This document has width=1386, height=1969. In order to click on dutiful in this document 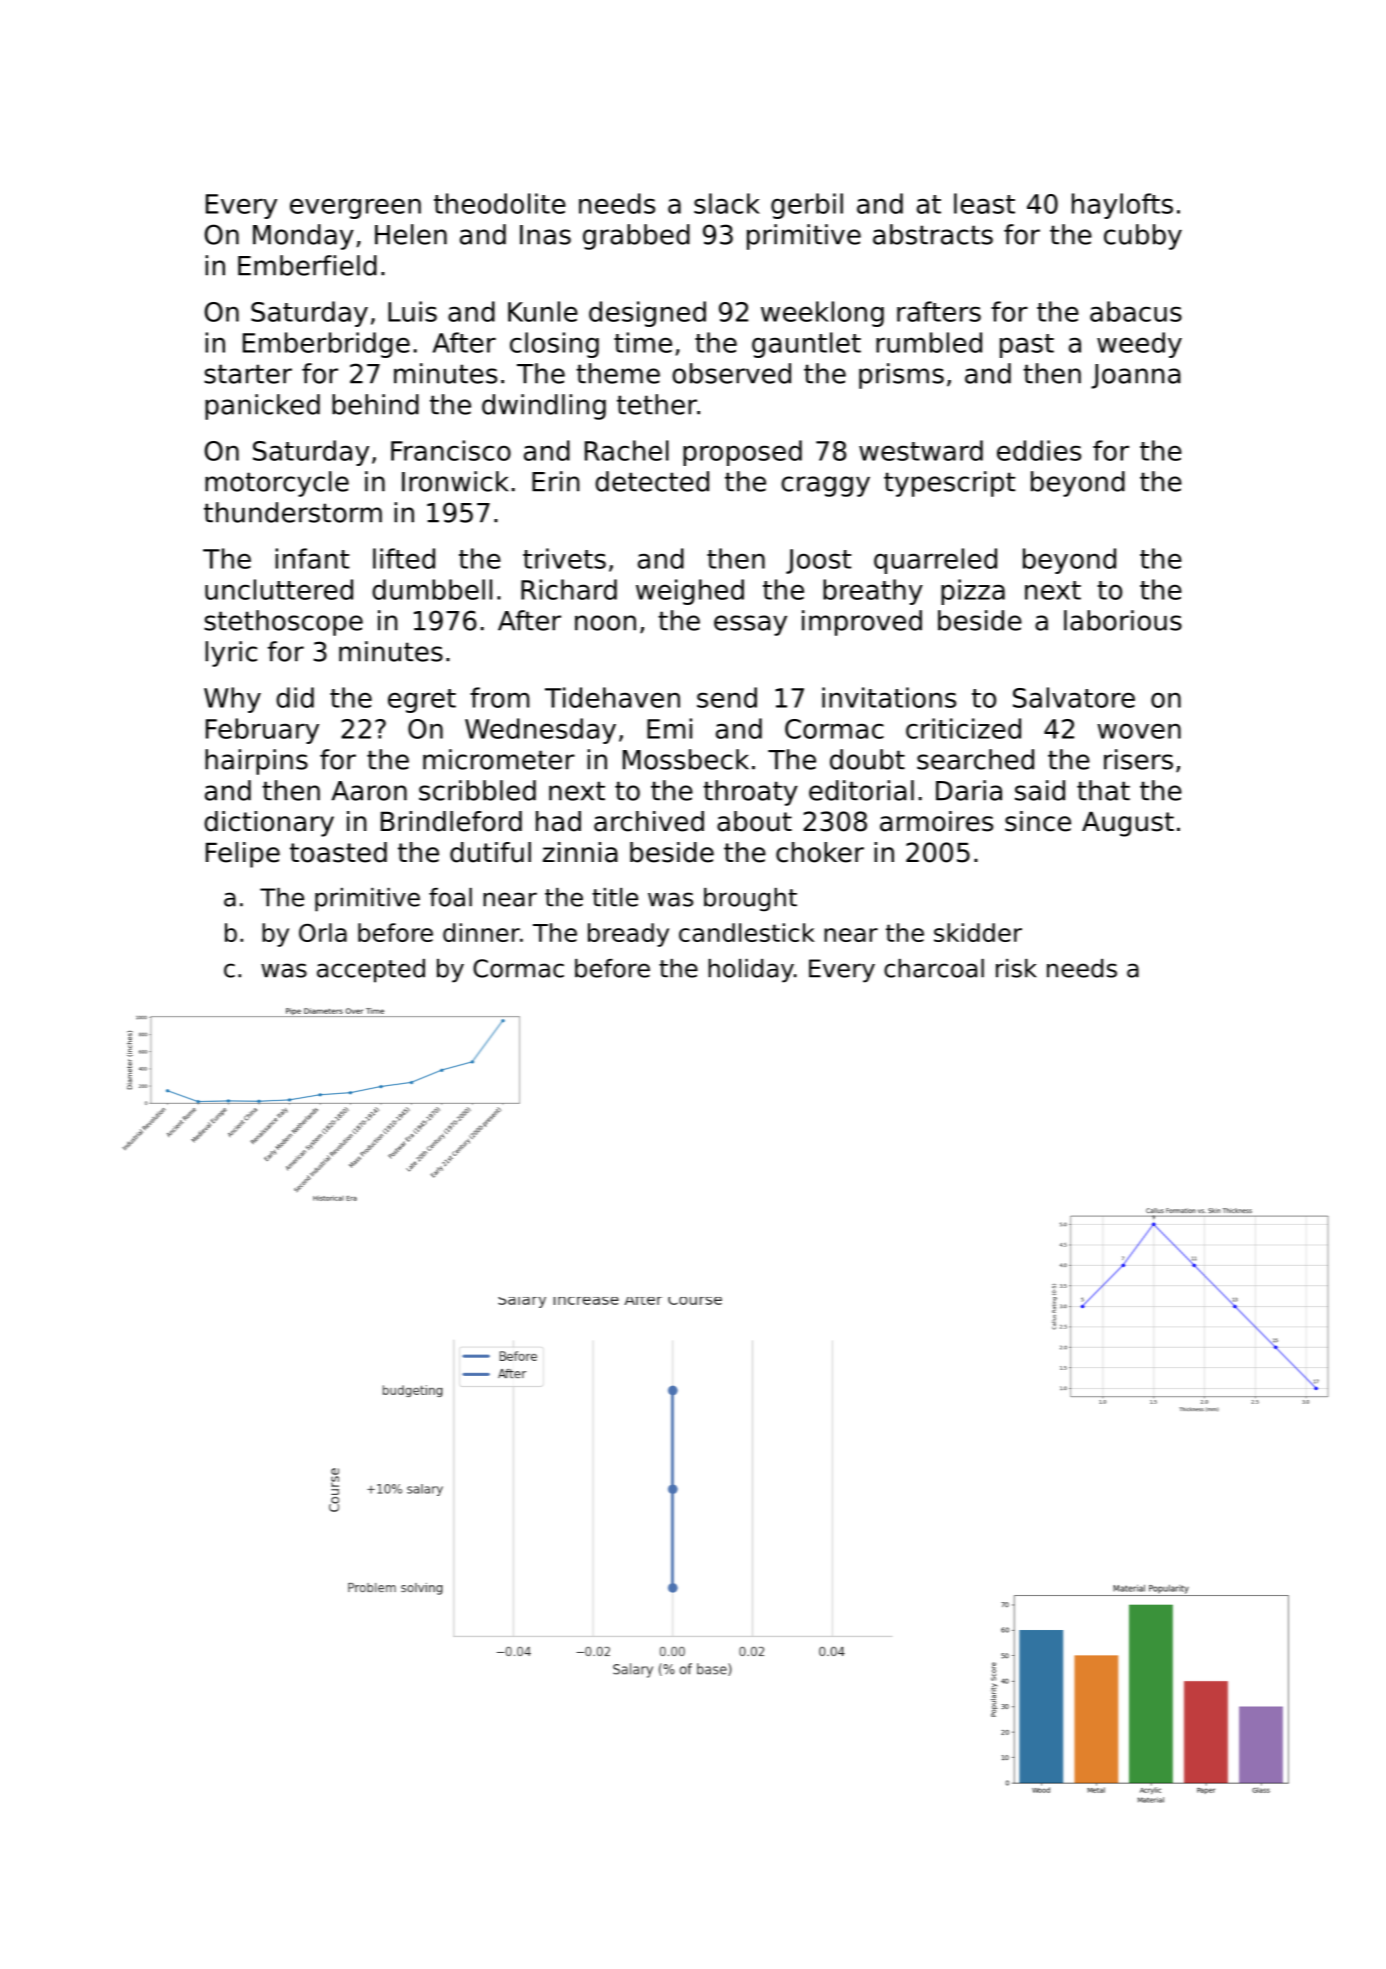, I will do `click(490, 852)`.
